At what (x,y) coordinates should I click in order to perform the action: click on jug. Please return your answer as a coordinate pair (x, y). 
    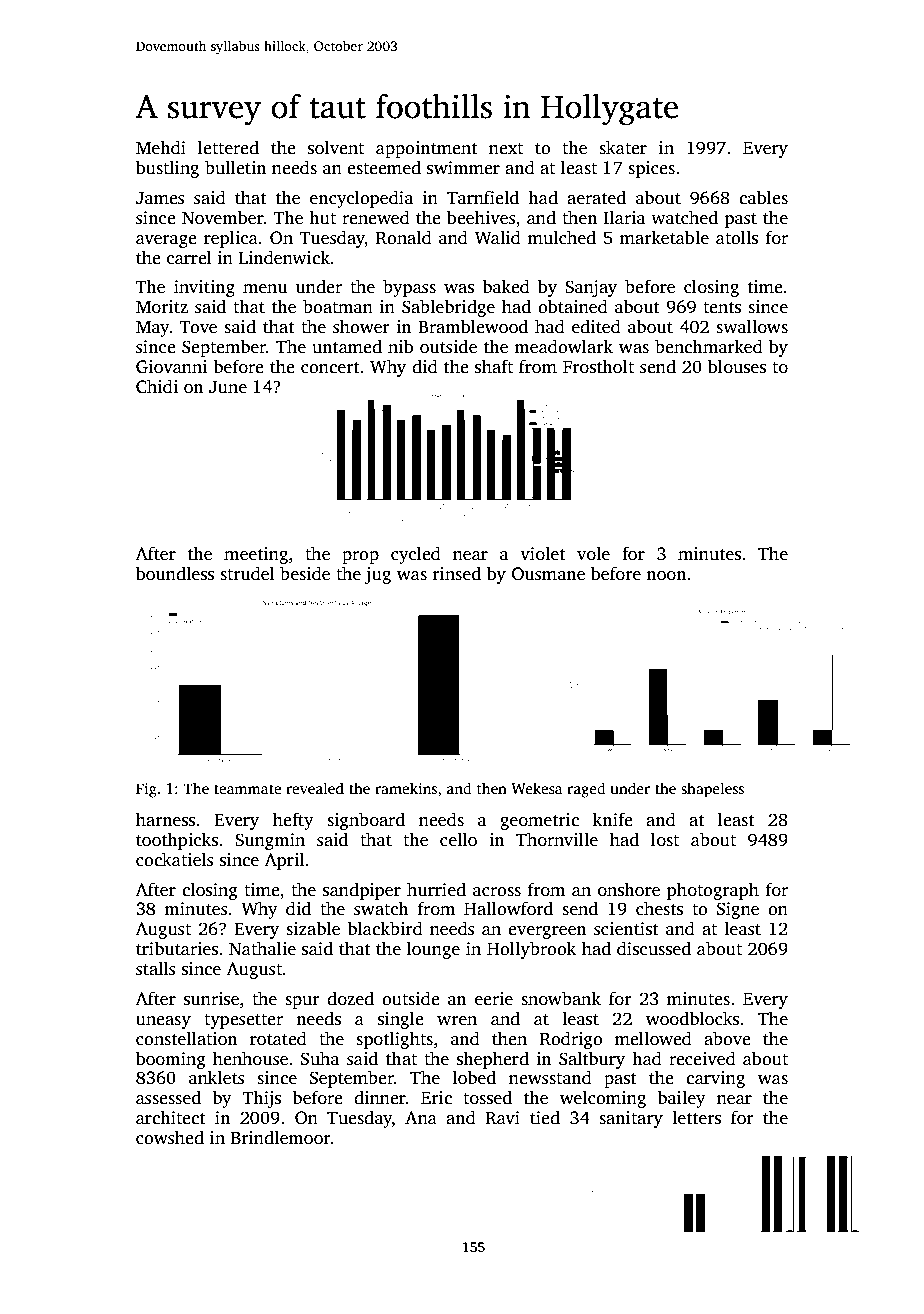
    Looking at the image, I should click on (378, 575).
